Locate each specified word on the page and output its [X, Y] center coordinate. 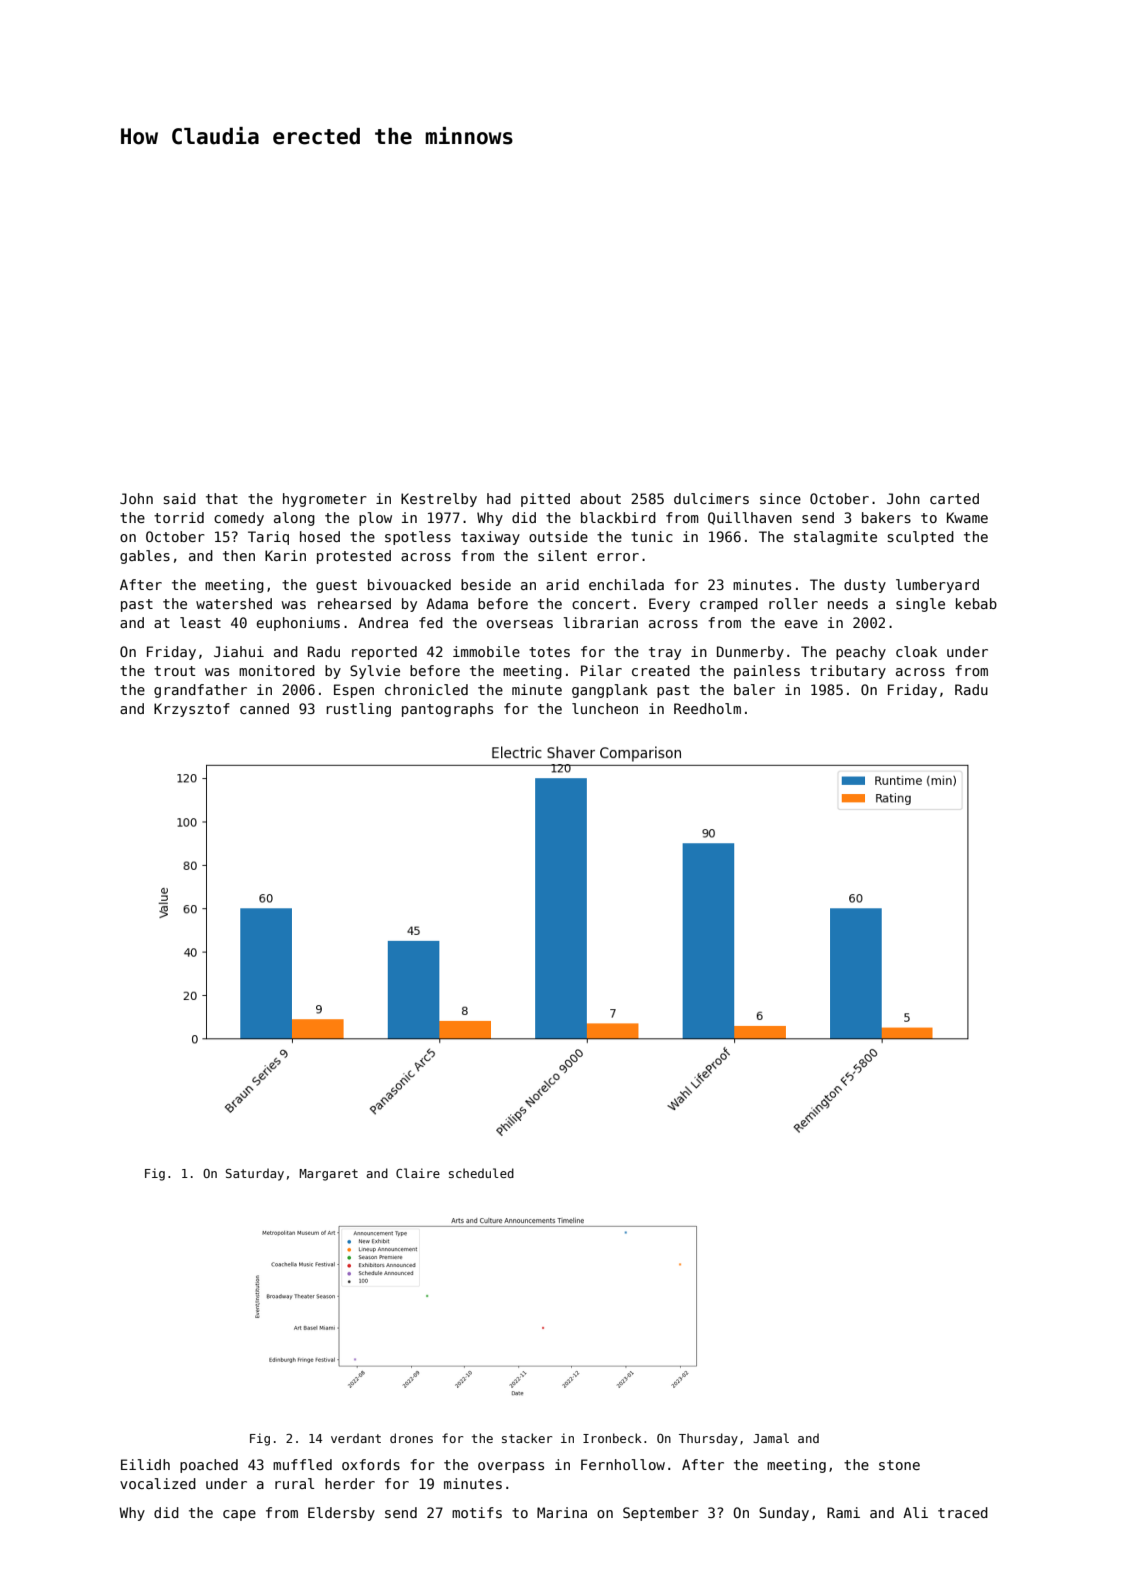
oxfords [371, 1464]
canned [264, 708]
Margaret [328, 1175]
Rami [843, 1512]
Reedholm [707, 708]
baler [754, 689]
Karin [285, 555]
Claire [418, 1173]
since [780, 498]
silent [562, 555]
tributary [848, 672]
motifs [477, 1512]
